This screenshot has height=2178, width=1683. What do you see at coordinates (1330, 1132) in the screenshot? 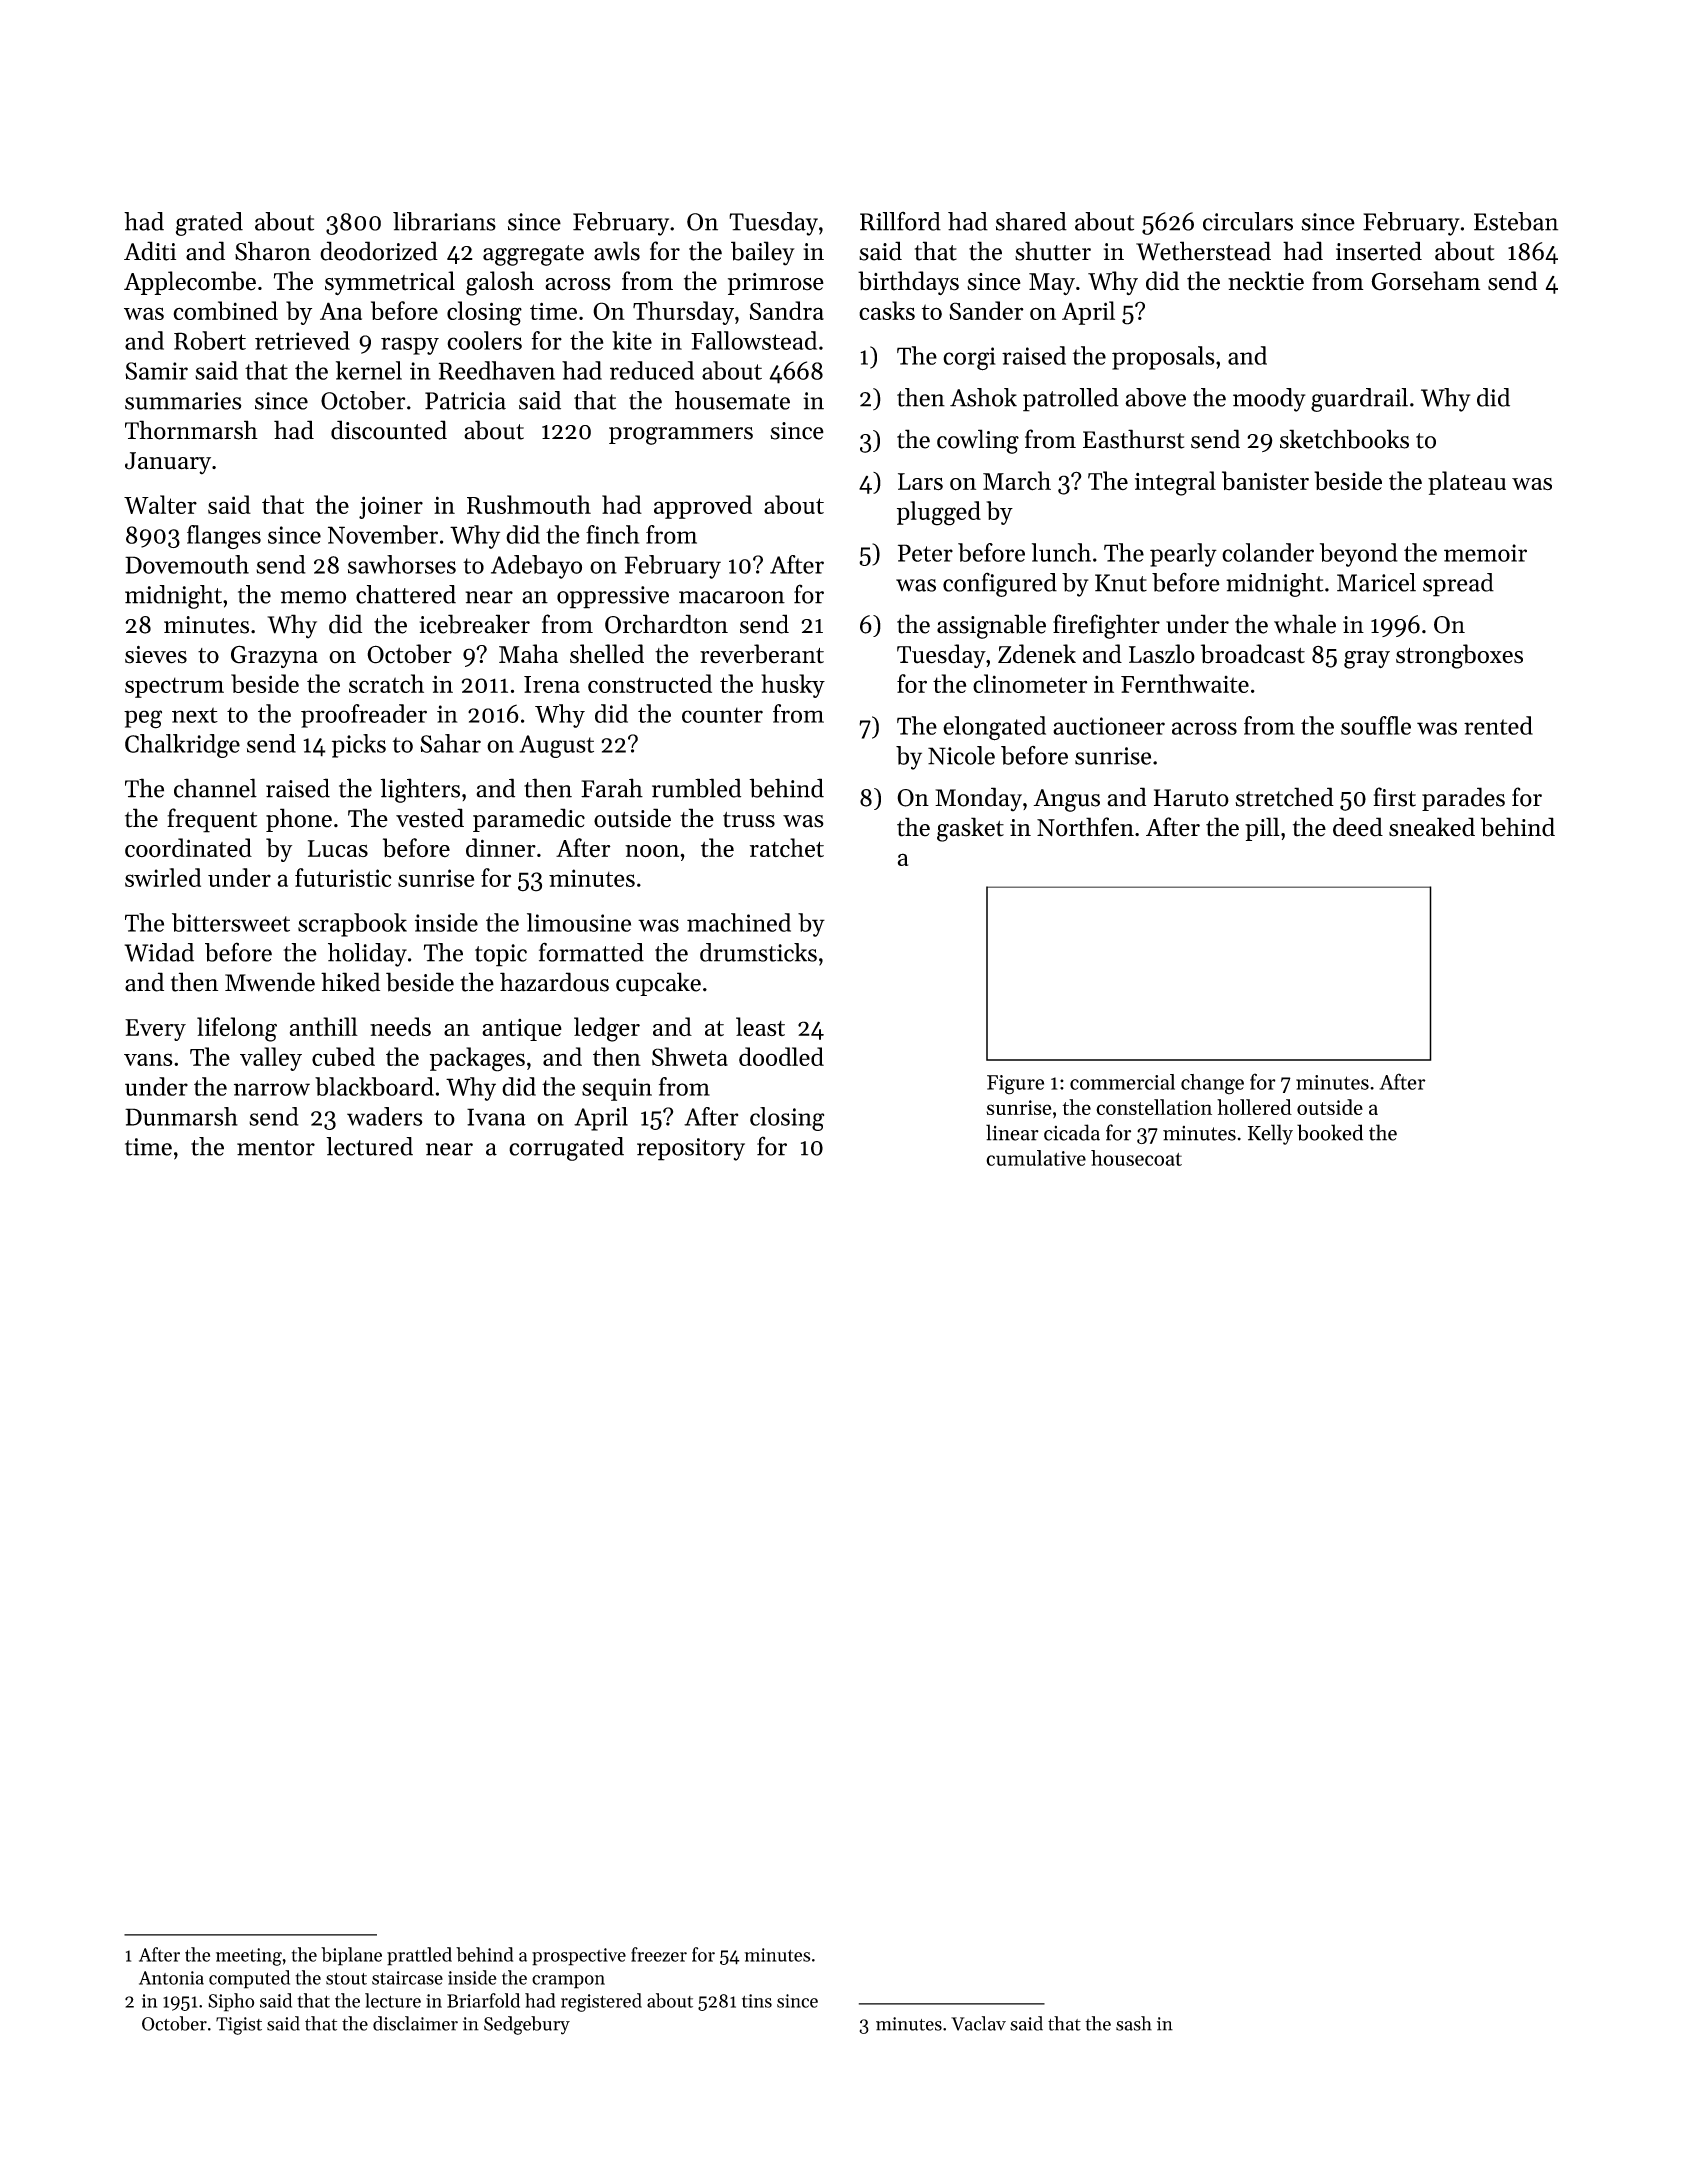
I see `booked` at bounding box center [1330, 1132].
